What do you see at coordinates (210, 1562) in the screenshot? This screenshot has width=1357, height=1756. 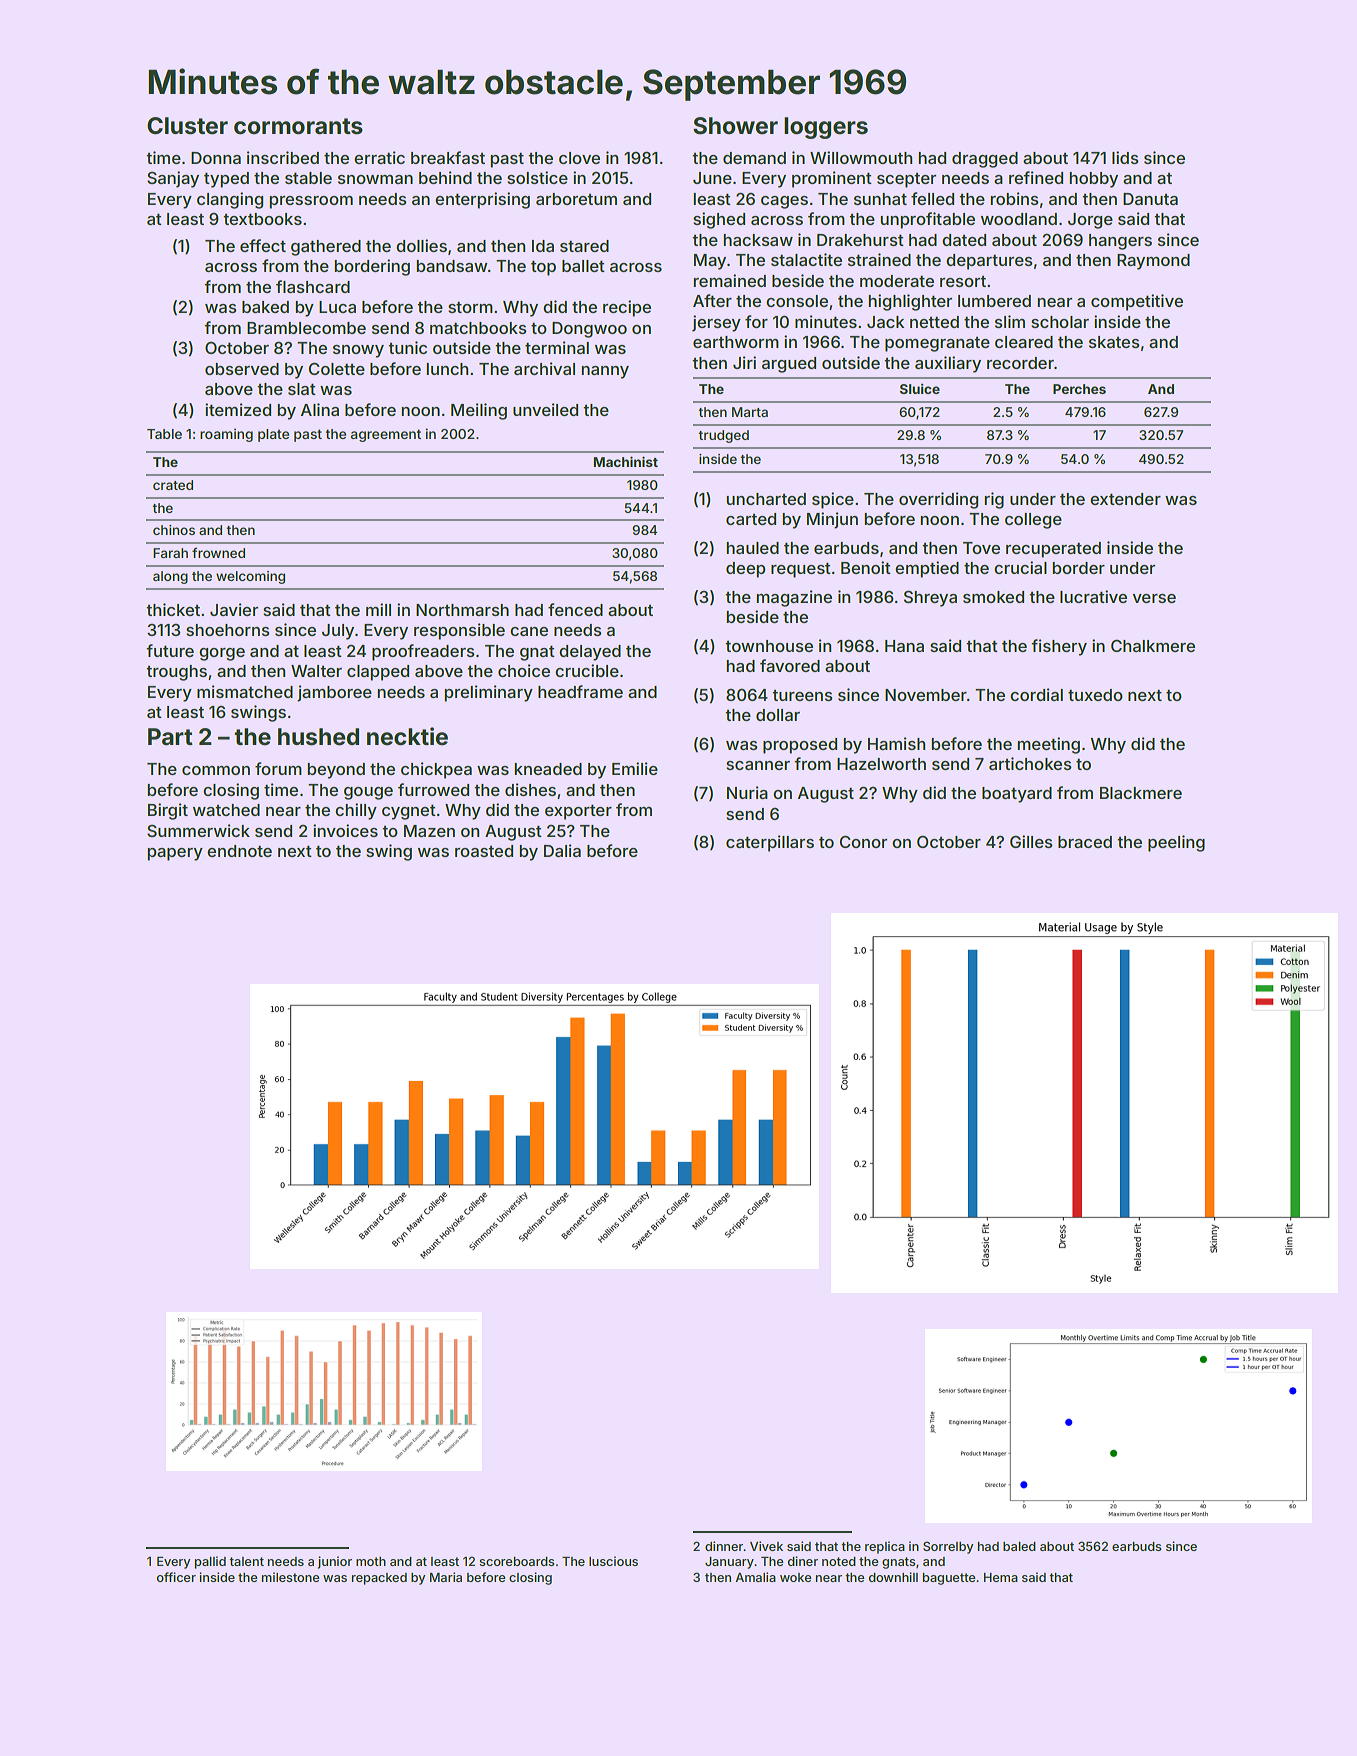 I see `pallid` at bounding box center [210, 1562].
